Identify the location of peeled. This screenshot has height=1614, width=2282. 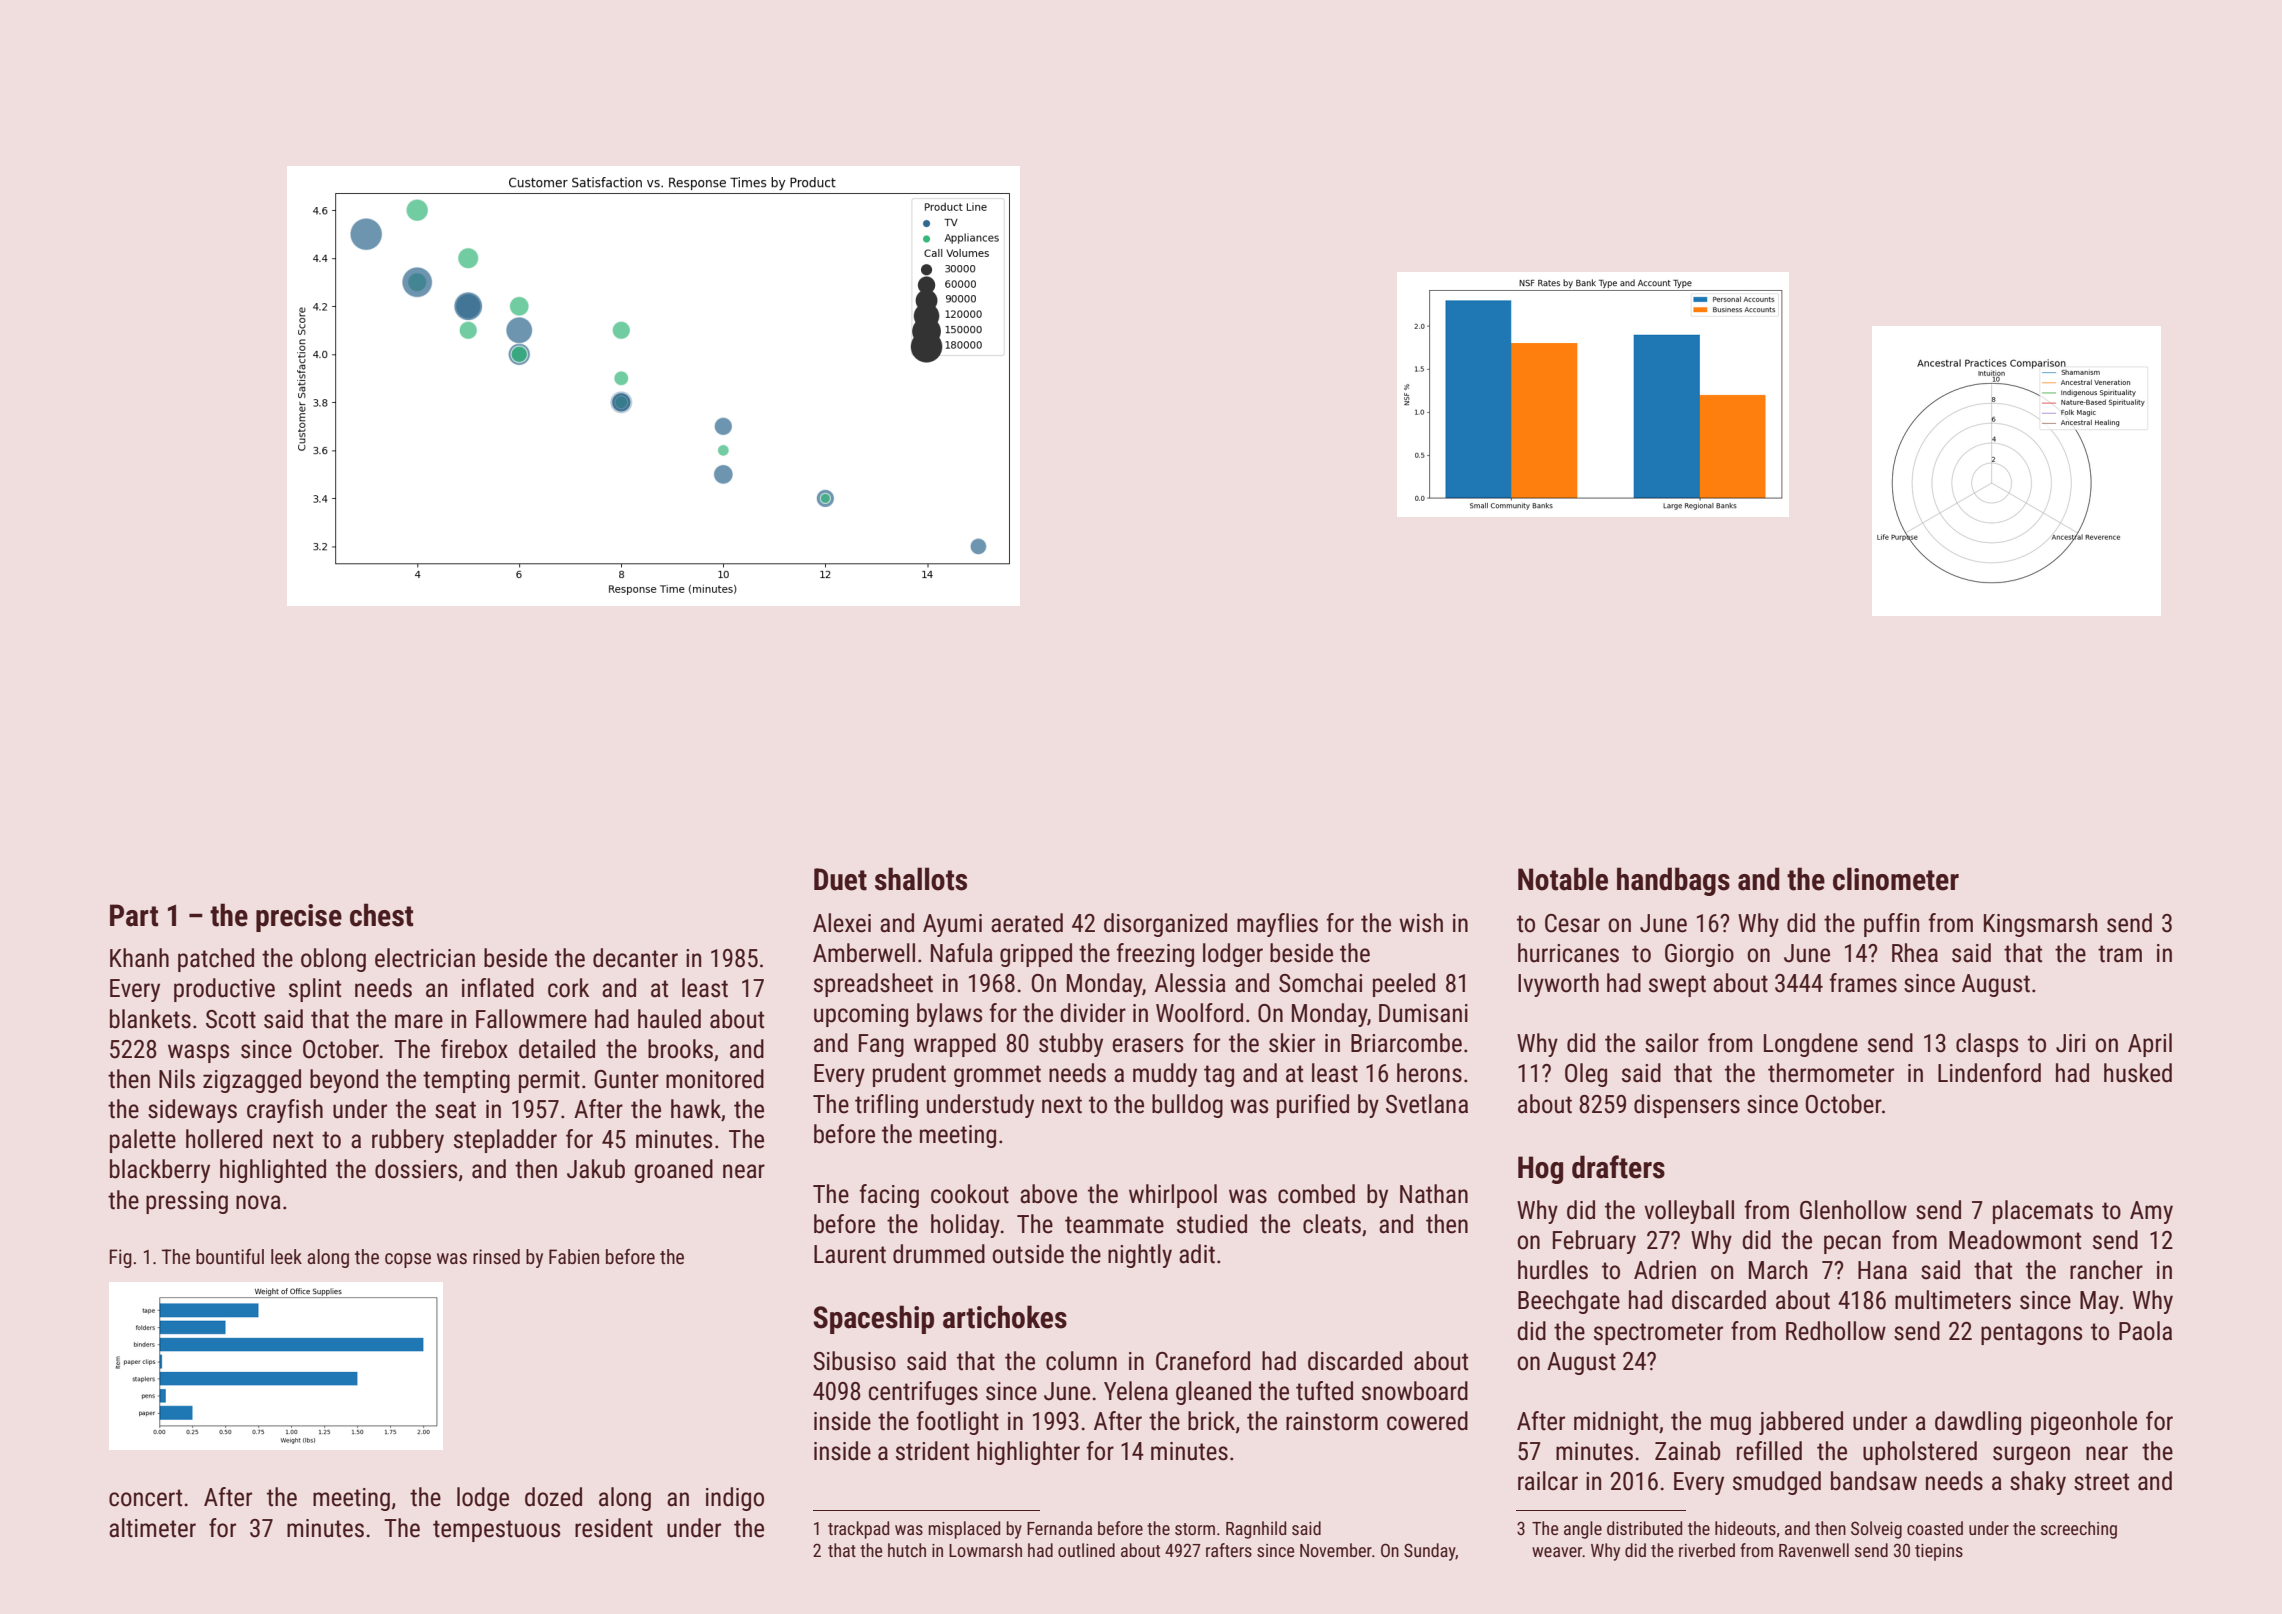
(1404, 985).
